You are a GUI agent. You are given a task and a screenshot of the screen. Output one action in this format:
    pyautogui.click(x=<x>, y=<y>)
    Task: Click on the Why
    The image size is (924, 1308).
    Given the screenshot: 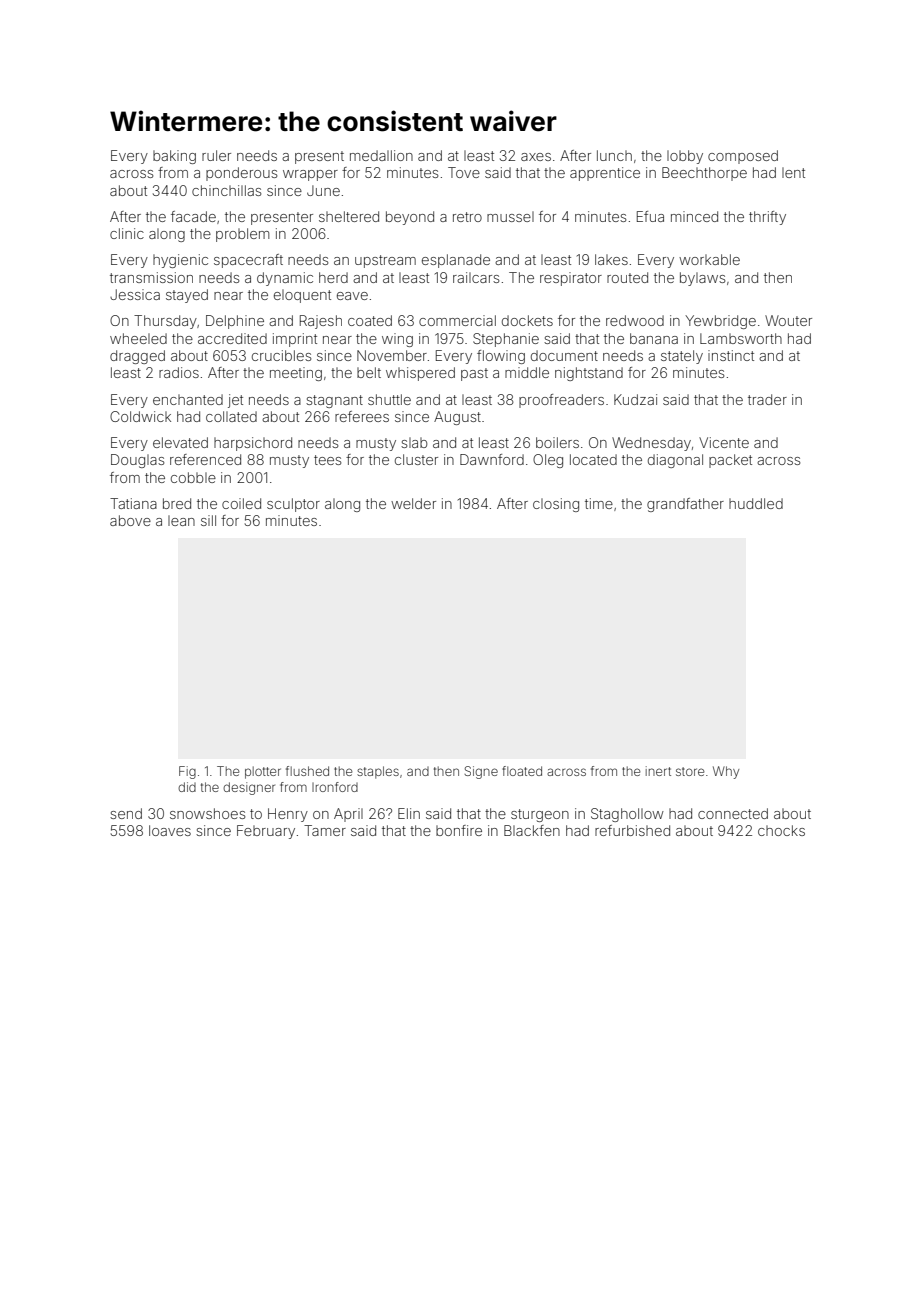 What is the action you would take?
    pyautogui.click(x=726, y=772)
